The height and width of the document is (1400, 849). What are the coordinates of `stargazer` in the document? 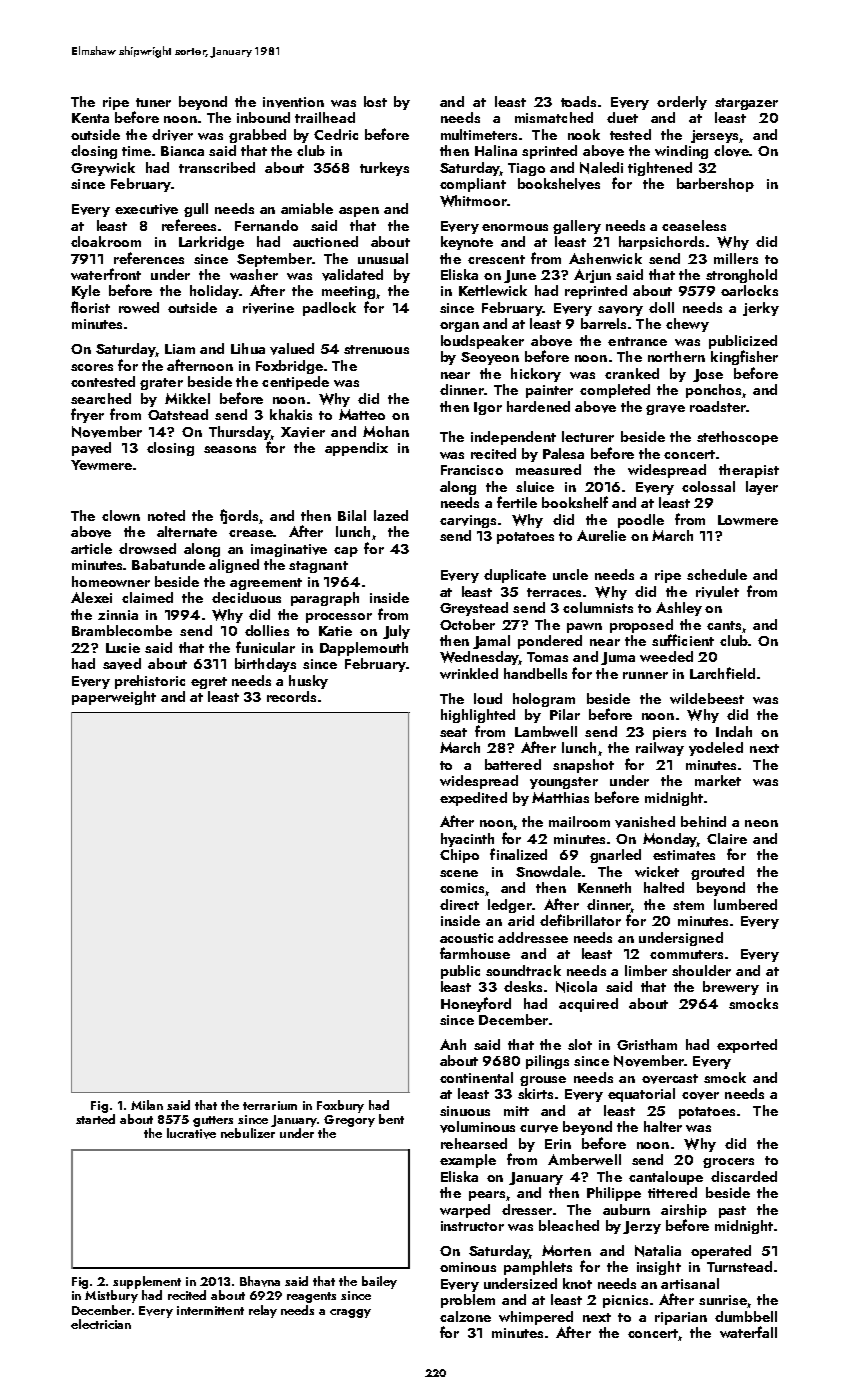 It's located at (746, 104).
